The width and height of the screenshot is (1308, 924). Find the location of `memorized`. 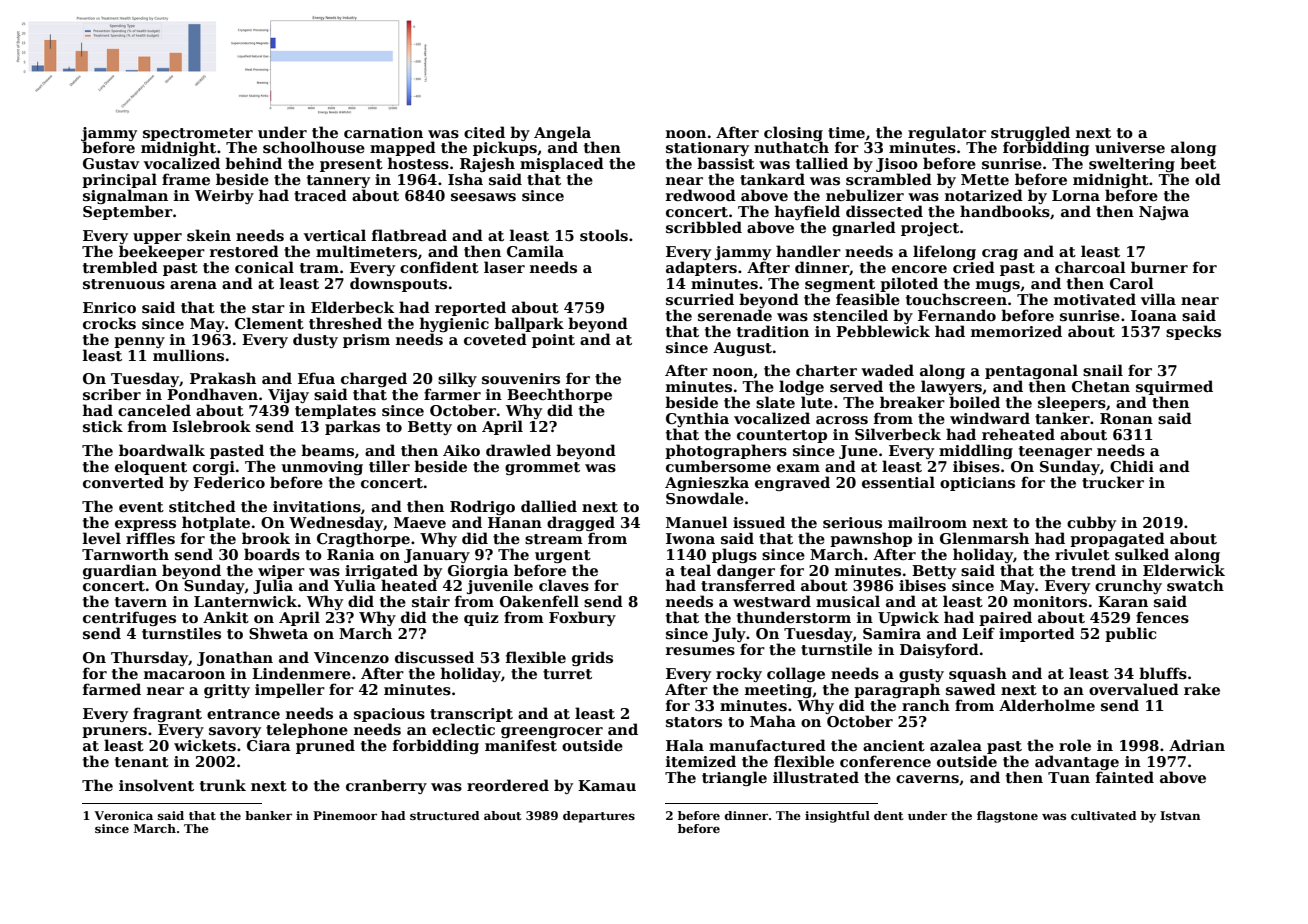

memorized is located at coordinates (1016, 331).
